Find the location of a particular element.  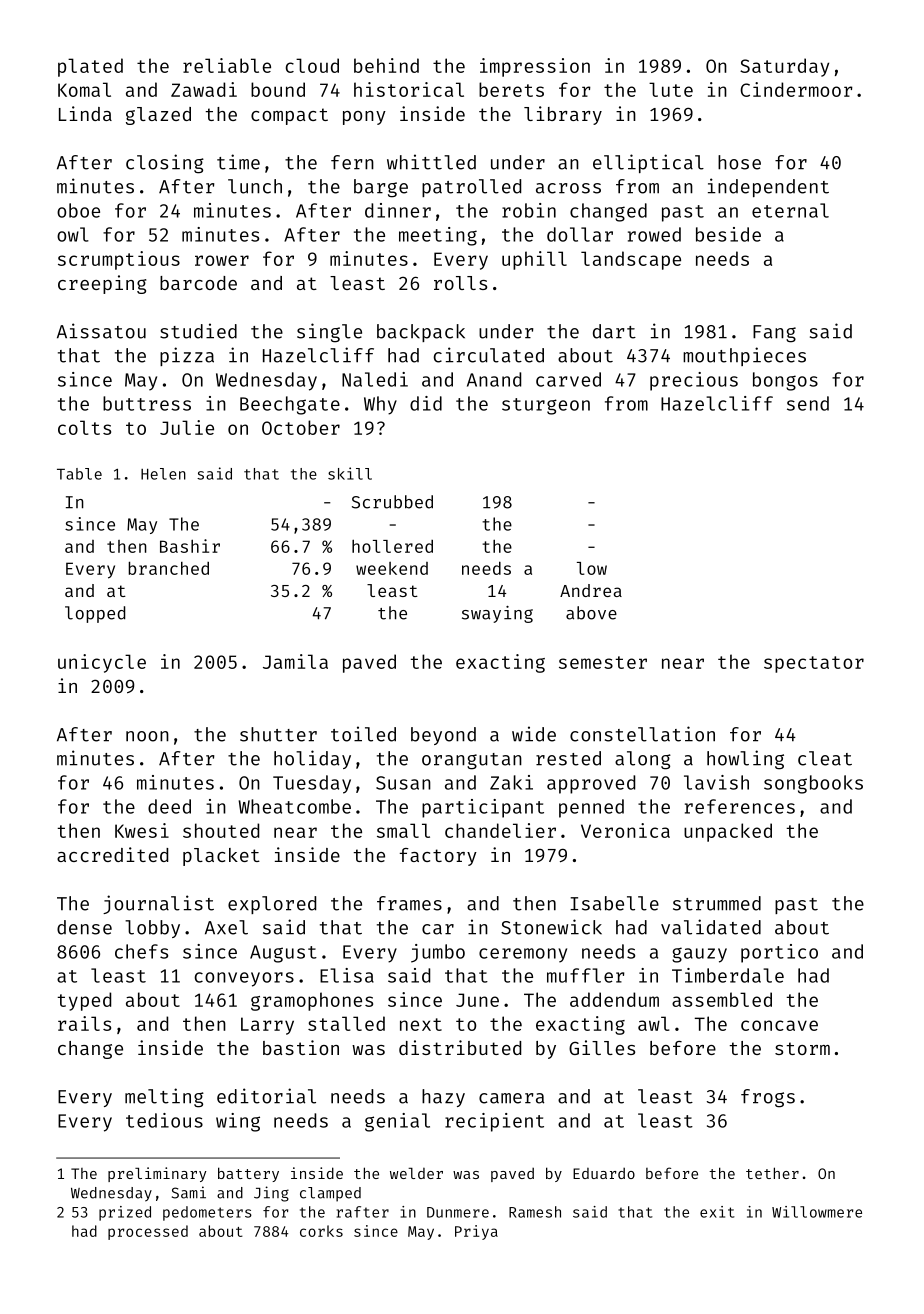

elliptical is located at coordinates (648, 163).
